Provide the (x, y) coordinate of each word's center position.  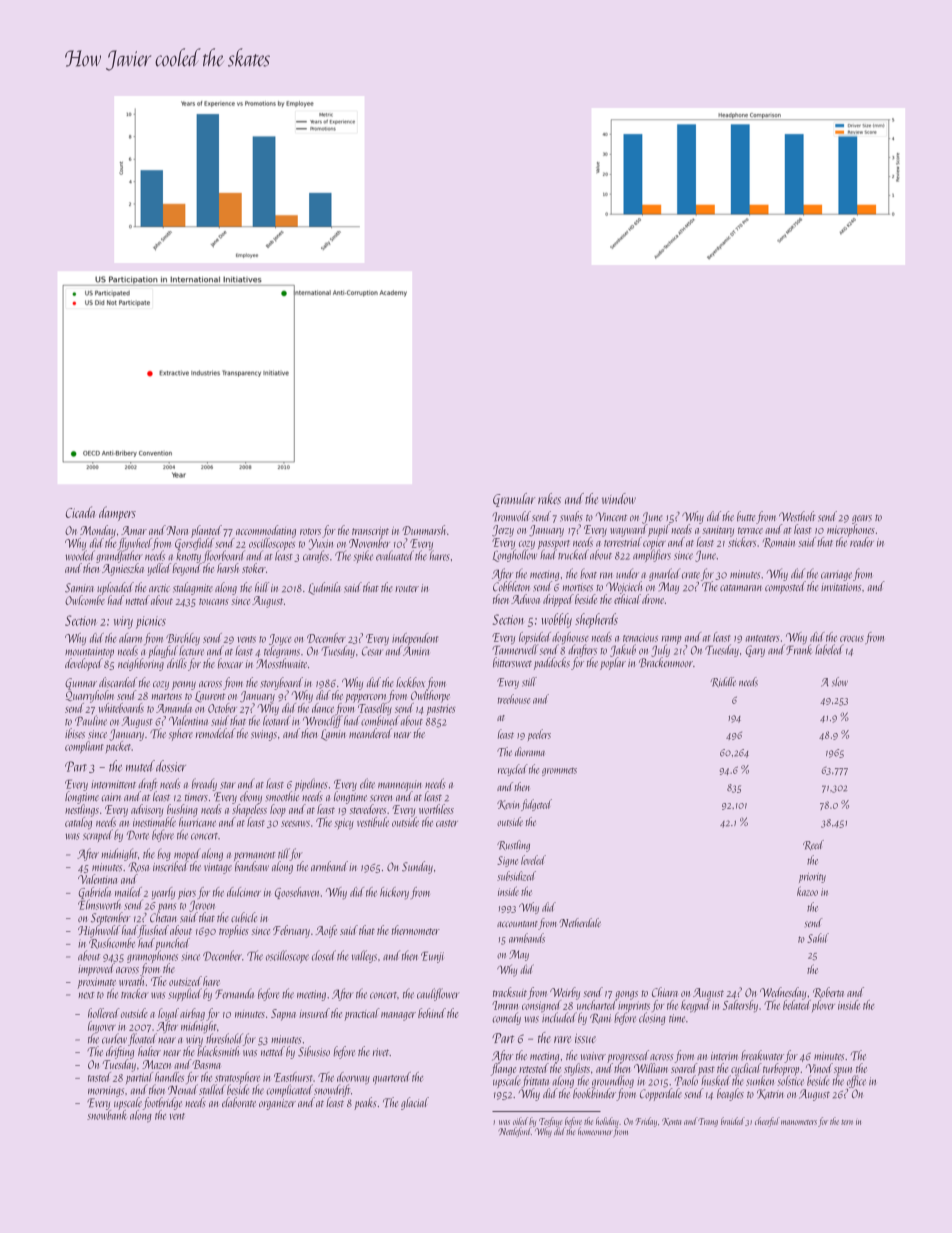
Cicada (80, 512)
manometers (799, 1122)
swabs (571, 516)
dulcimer (244, 892)
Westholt (797, 516)
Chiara (665, 992)
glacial (415, 1103)
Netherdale (580, 922)
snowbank (107, 1115)
